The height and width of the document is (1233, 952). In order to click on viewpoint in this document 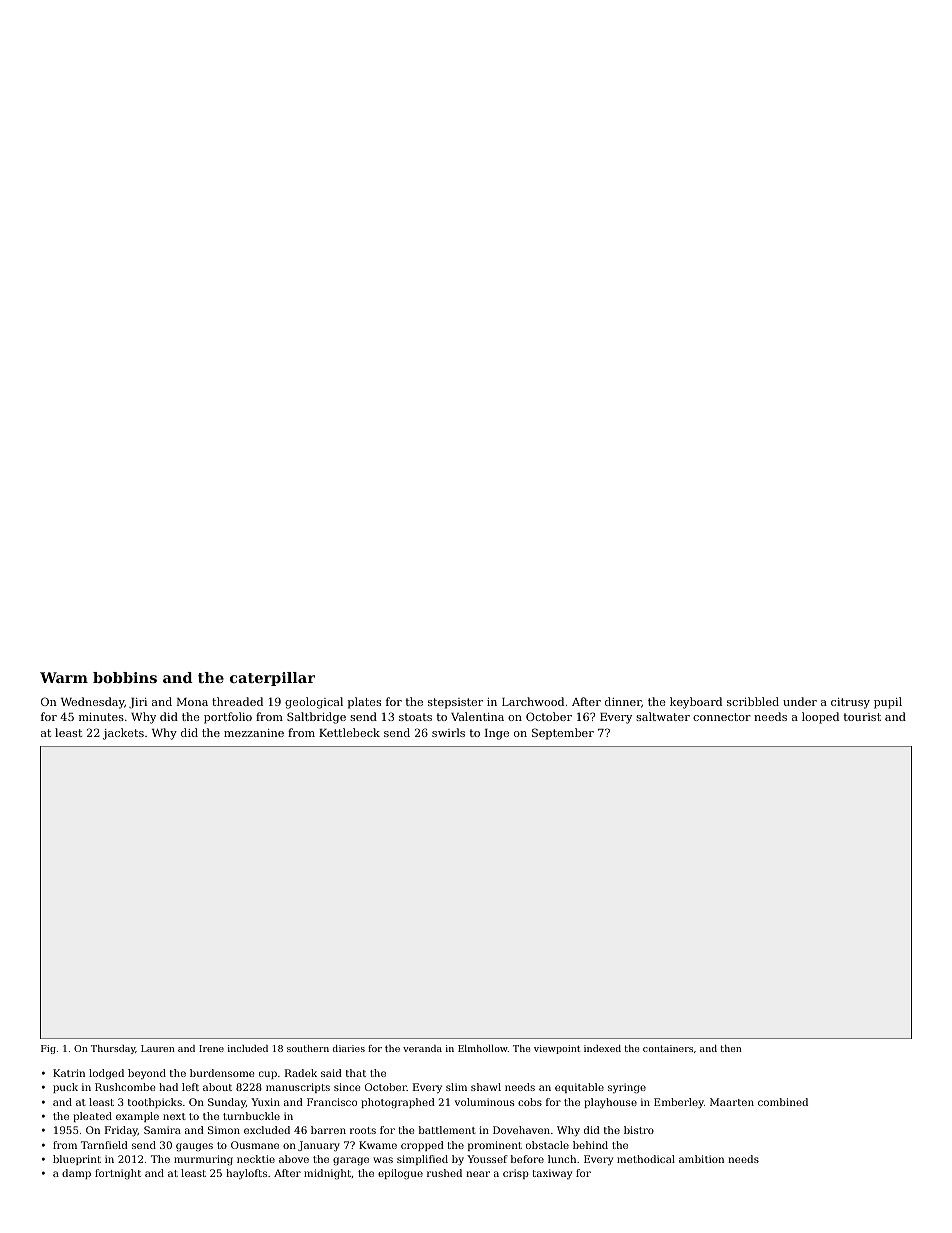, I will do `click(557, 1049)`.
